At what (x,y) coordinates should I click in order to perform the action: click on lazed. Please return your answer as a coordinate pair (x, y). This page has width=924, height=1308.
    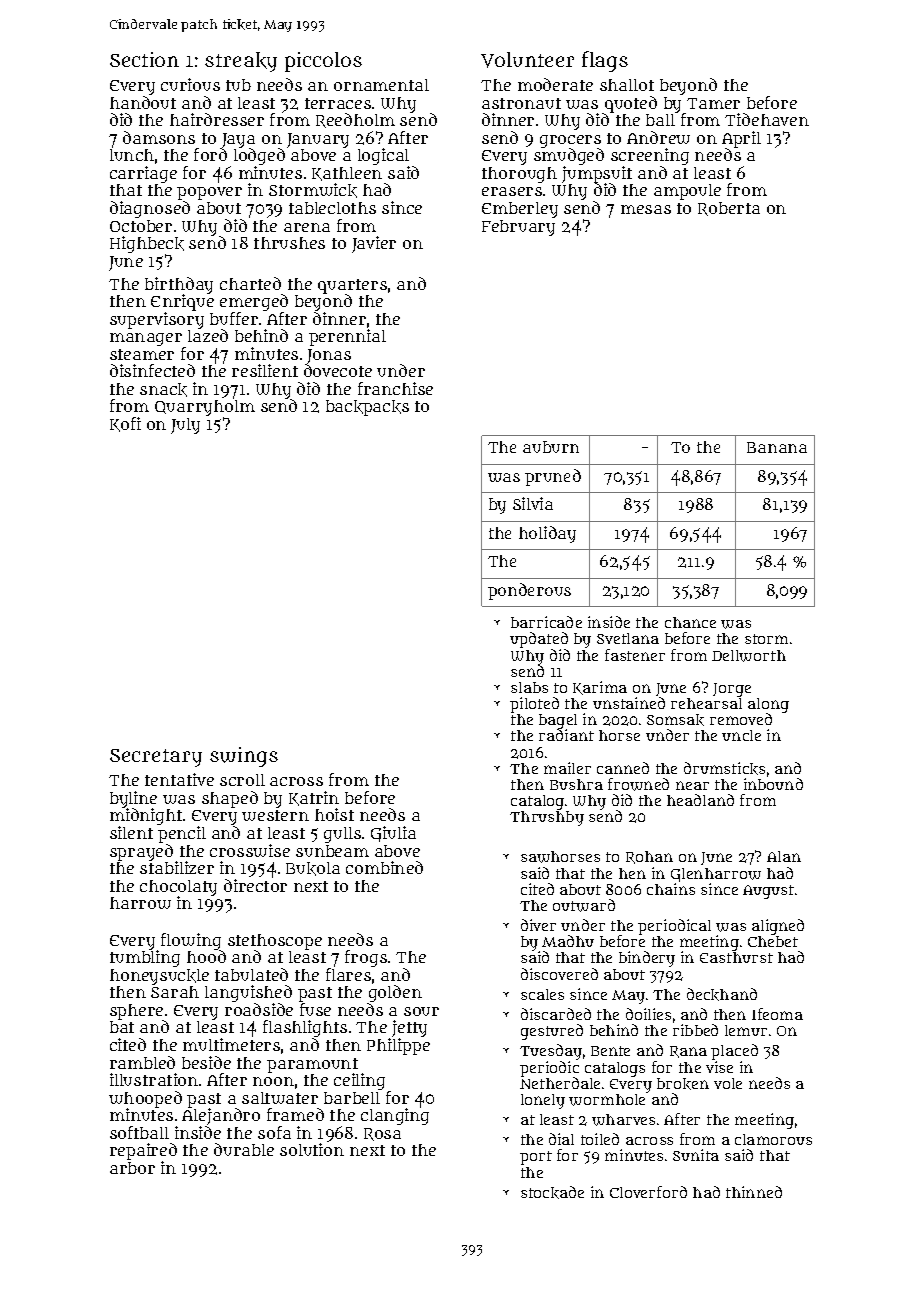
    Looking at the image, I should click on (208, 336).
